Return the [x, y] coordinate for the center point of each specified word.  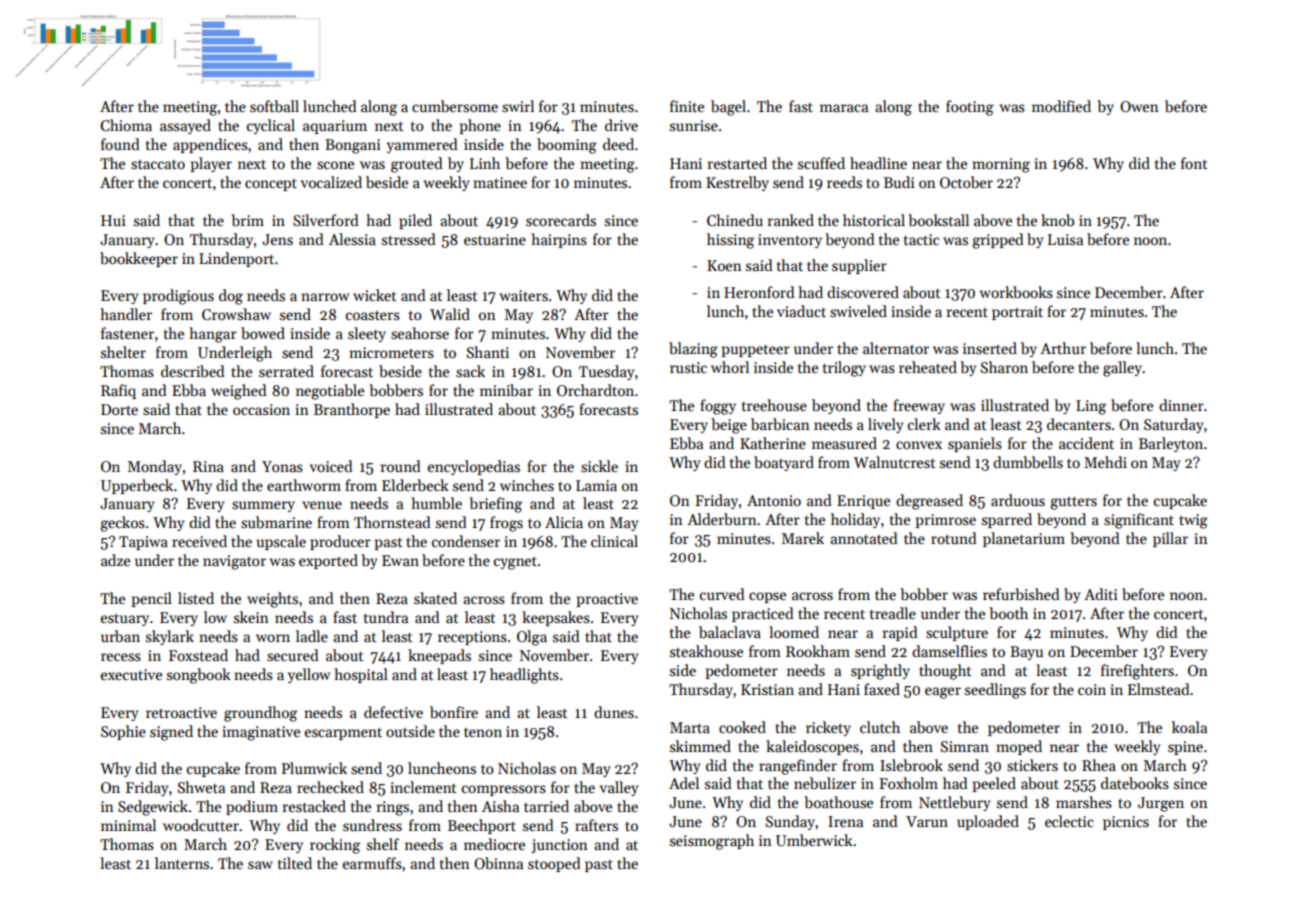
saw [260, 865]
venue [322, 505]
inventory [790, 241]
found [120, 144]
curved [722, 594]
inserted [990, 348]
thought [945, 672]
